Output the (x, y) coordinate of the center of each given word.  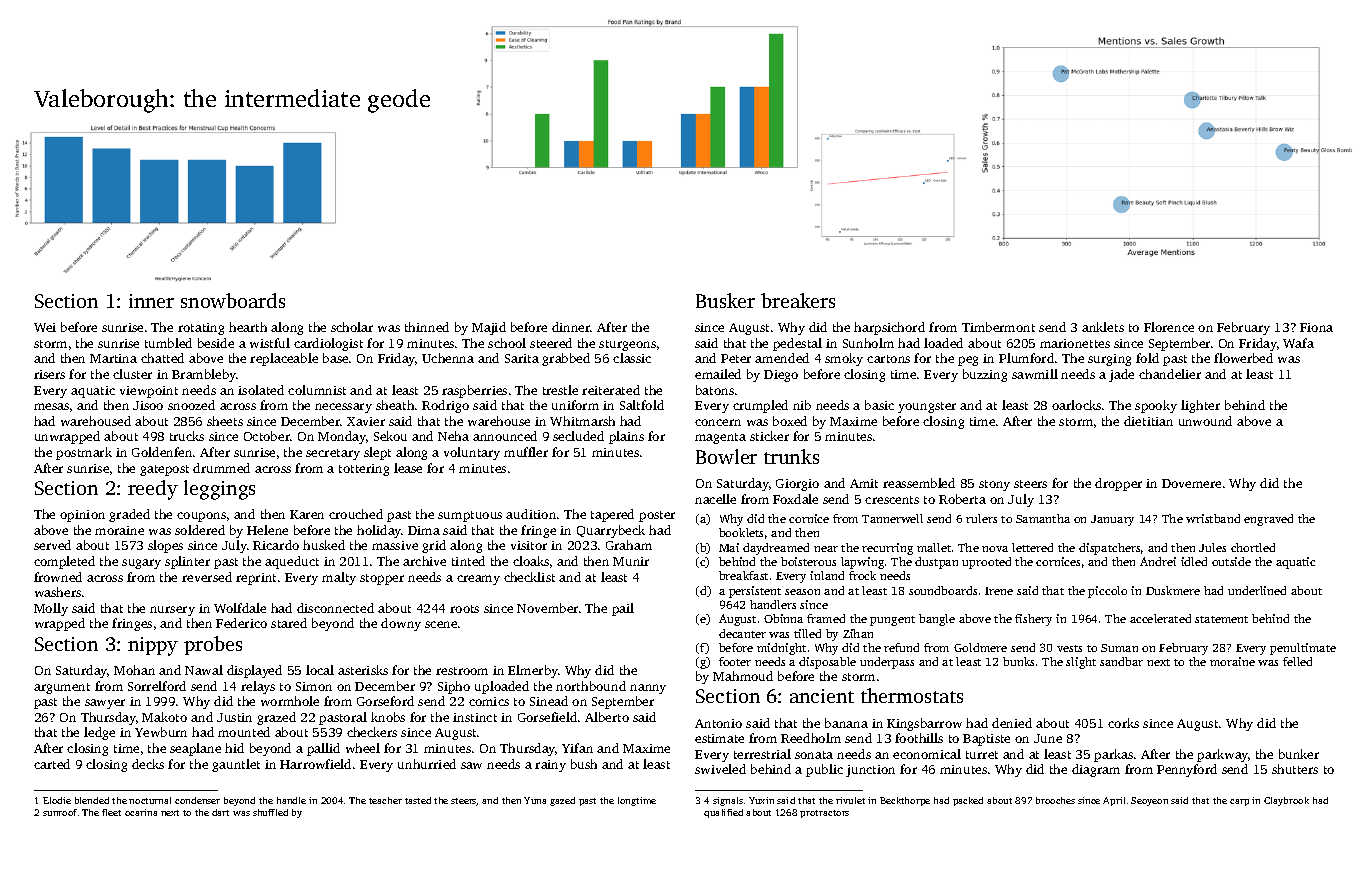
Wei (45, 327)
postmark (84, 453)
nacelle (715, 499)
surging (1109, 360)
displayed (254, 671)
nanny (648, 689)
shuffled (270, 812)
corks (1123, 723)
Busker (725, 300)
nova (995, 549)
